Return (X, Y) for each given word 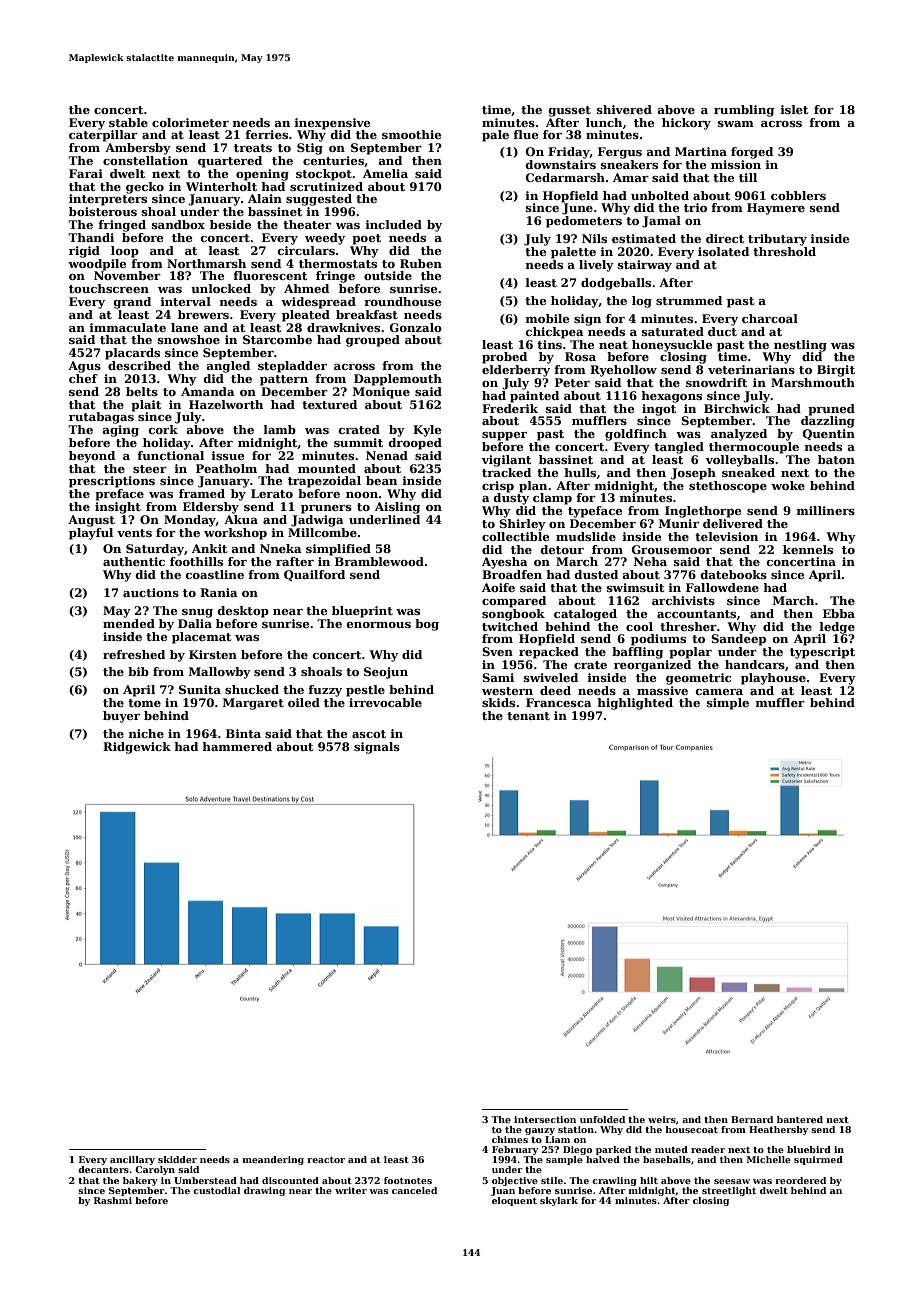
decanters (103, 1169)
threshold (784, 251)
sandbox (178, 224)
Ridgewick (137, 748)
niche (146, 733)
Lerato (272, 493)
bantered (800, 1119)
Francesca (559, 702)
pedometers (584, 222)
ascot (369, 734)
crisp (498, 487)
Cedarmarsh (565, 177)
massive (662, 690)
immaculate (127, 327)
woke (788, 485)
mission (736, 164)
